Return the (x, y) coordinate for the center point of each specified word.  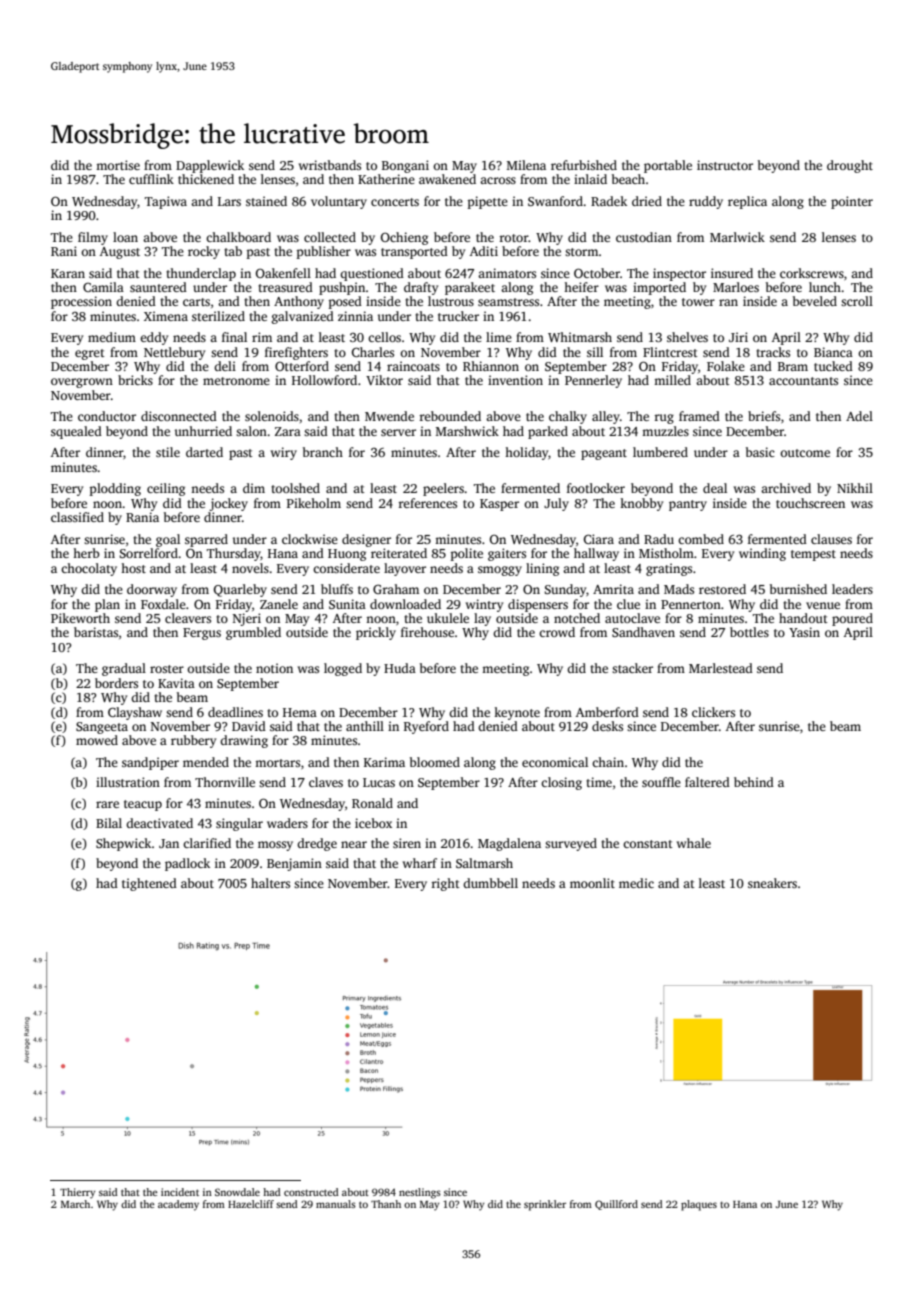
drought (850, 166)
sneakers (772, 883)
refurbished (584, 165)
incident (180, 1192)
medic (636, 883)
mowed (97, 740)
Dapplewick (210, 166)
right (445, 884)
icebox (373, 823)
